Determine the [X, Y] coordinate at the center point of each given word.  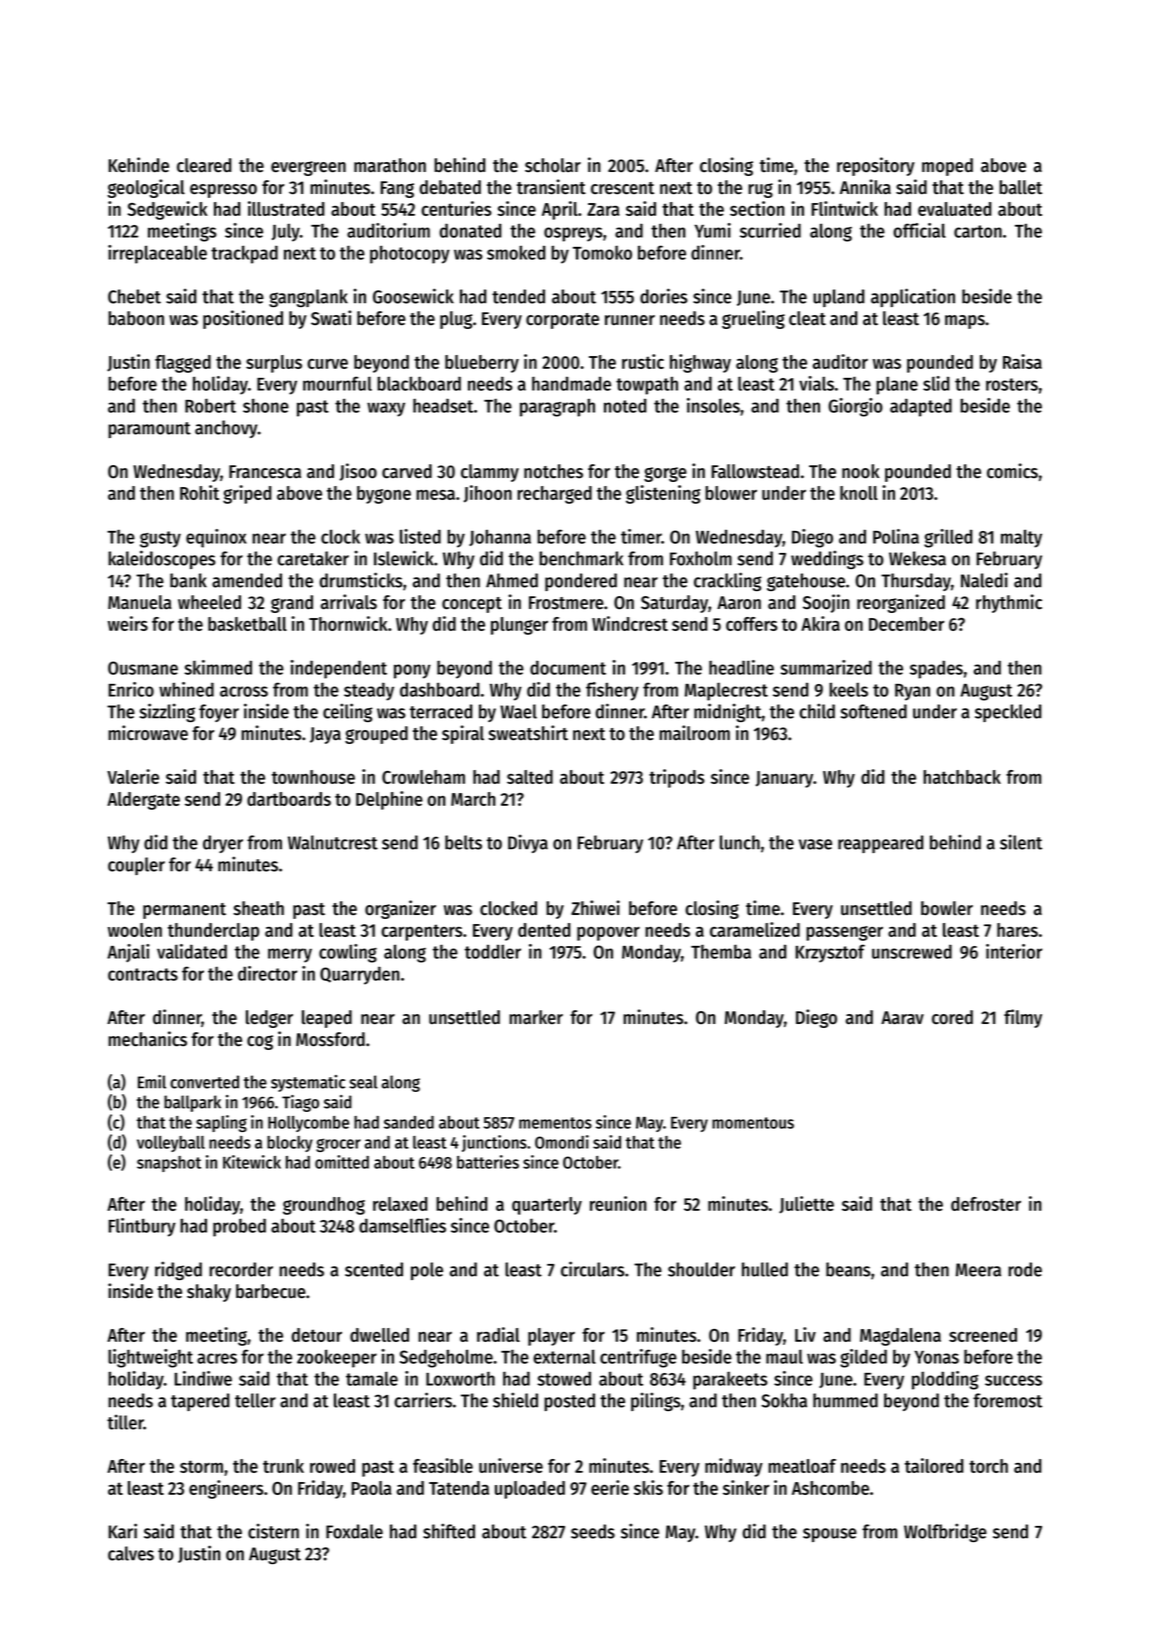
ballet [1020, 187]
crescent [622, 188]
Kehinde [138, 165]
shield [515, 1400]
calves [131, 1553]
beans [848, 1269]
